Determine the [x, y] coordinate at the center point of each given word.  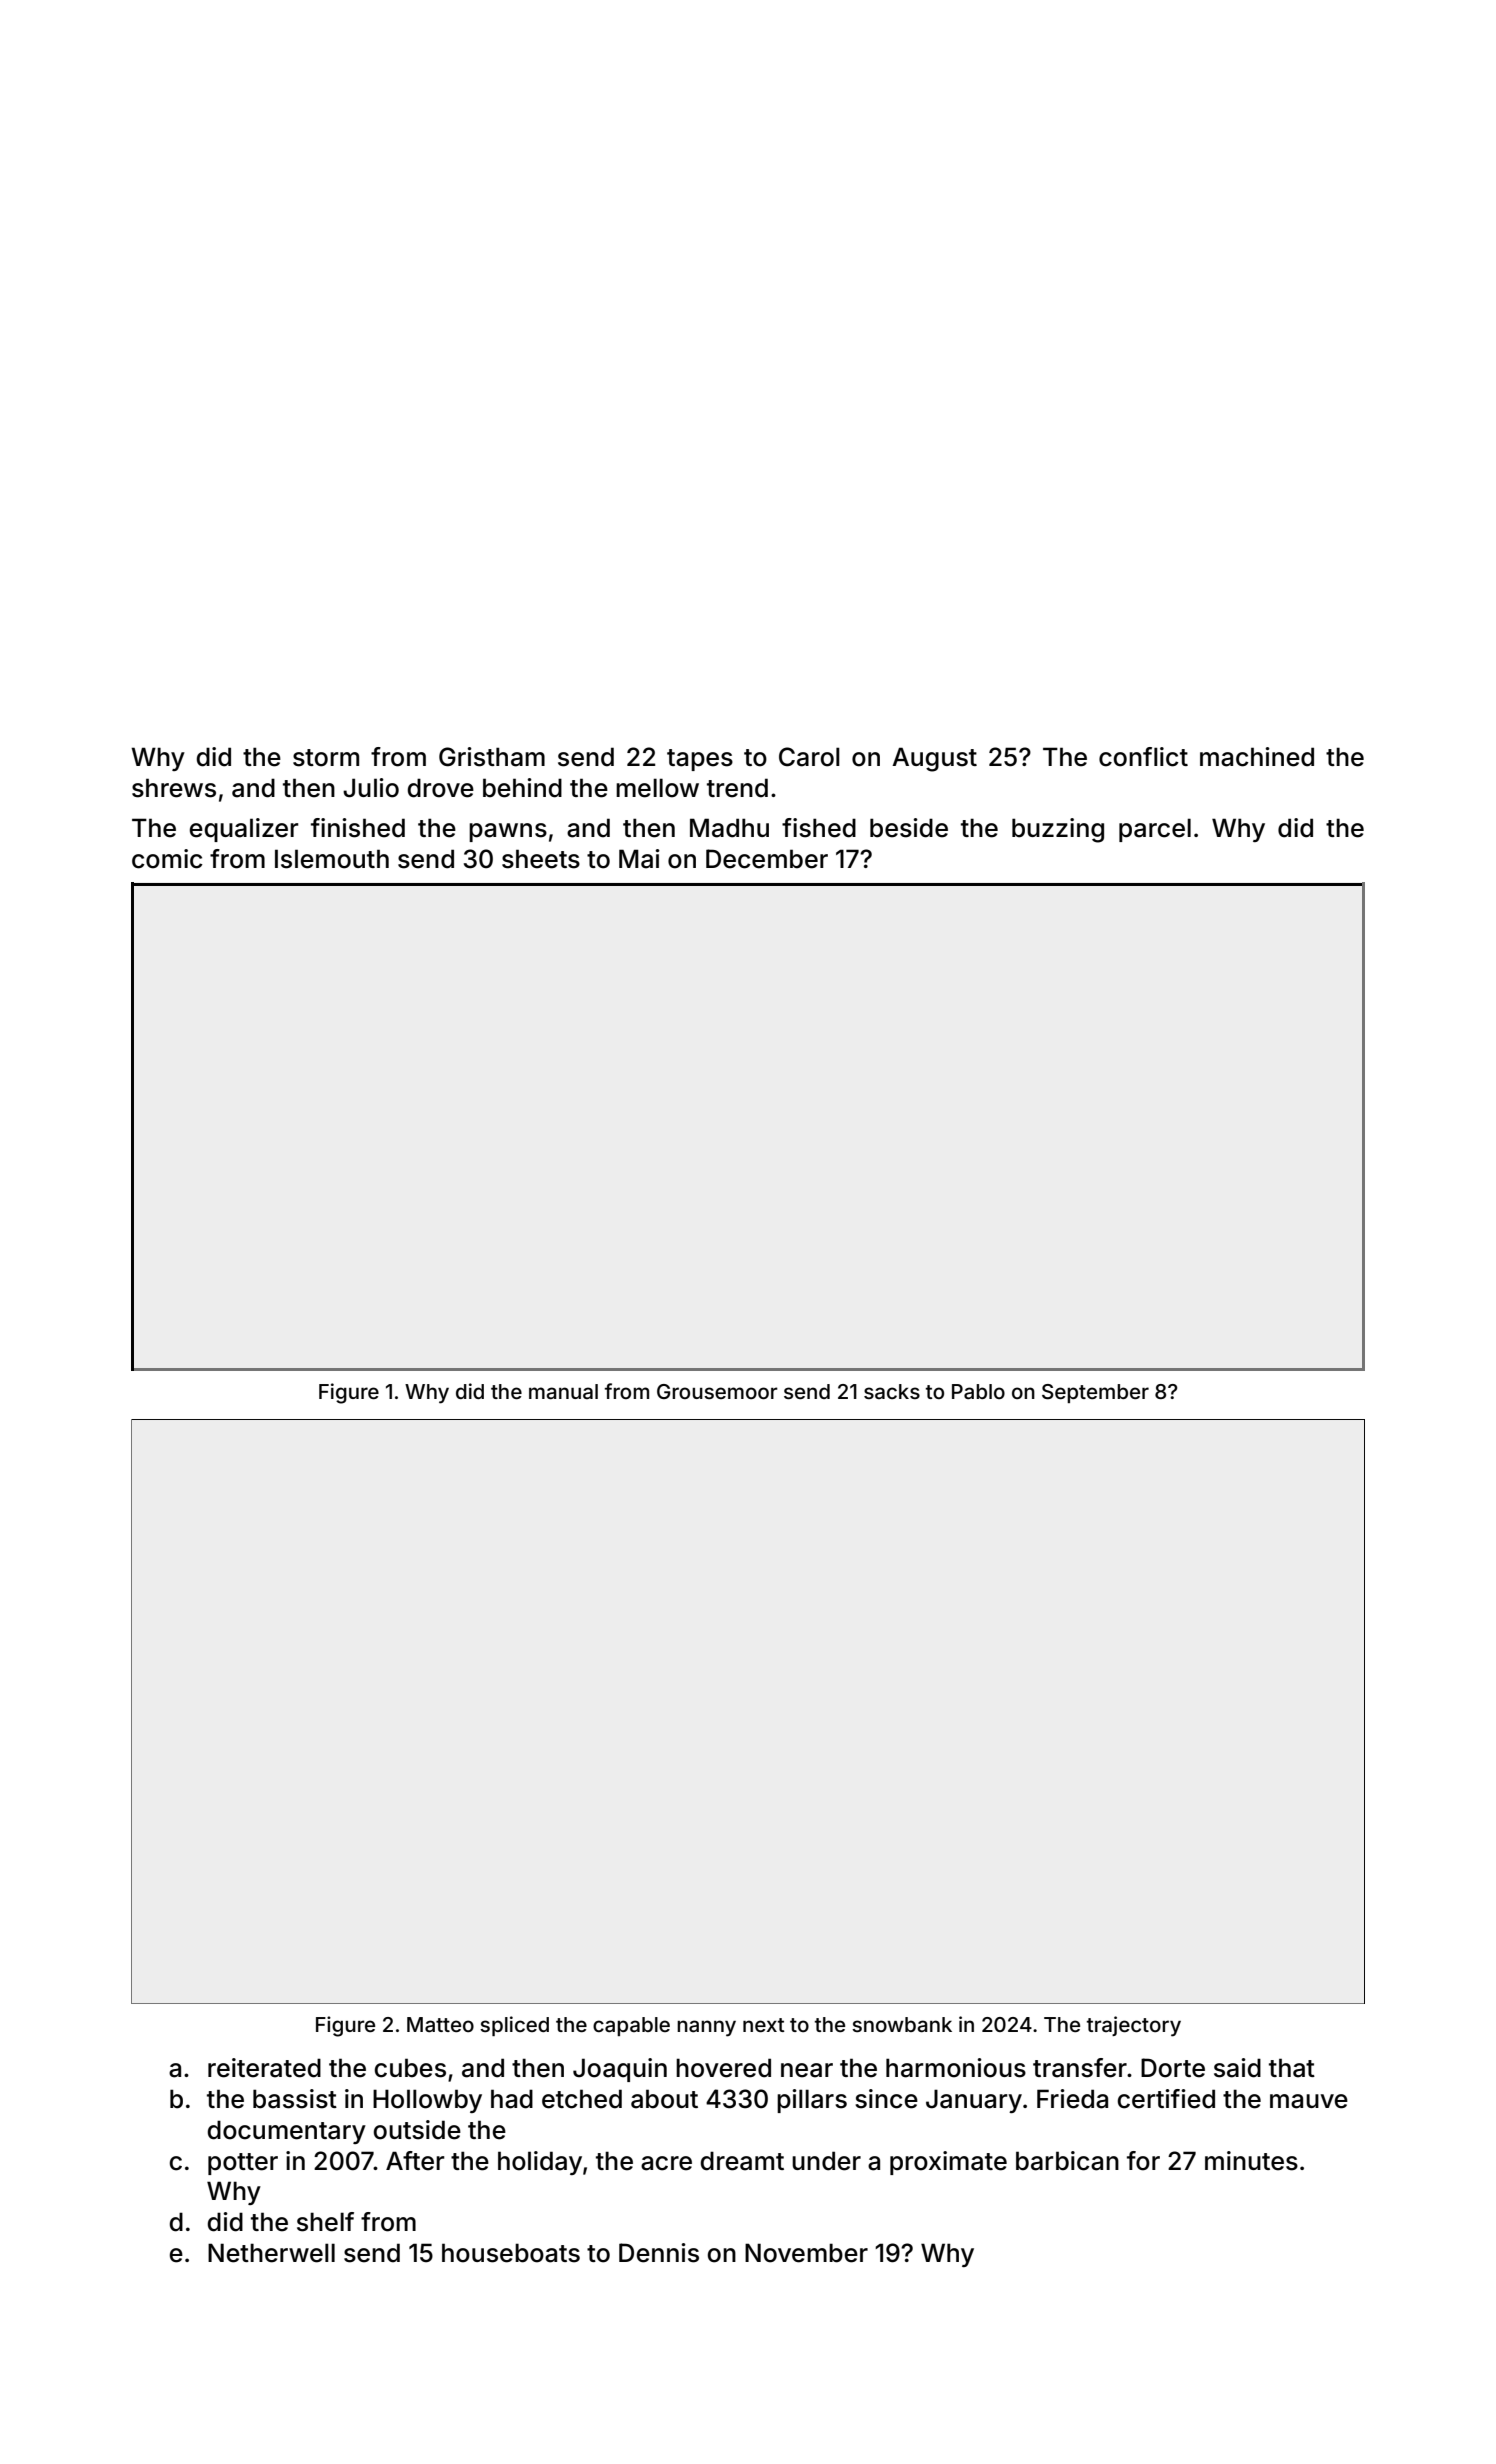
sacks [892, 1391]
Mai [639, 859]
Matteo [440, 2024]
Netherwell [271, 2253]
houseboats [511, 2253]
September [1095, 1393]
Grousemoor [717, 1391]
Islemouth [332, 859]
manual [563, 1391]
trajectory [1134, 2026]
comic [167, 859]
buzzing [1058, 830]
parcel [1155, 830]
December [767, 859]
